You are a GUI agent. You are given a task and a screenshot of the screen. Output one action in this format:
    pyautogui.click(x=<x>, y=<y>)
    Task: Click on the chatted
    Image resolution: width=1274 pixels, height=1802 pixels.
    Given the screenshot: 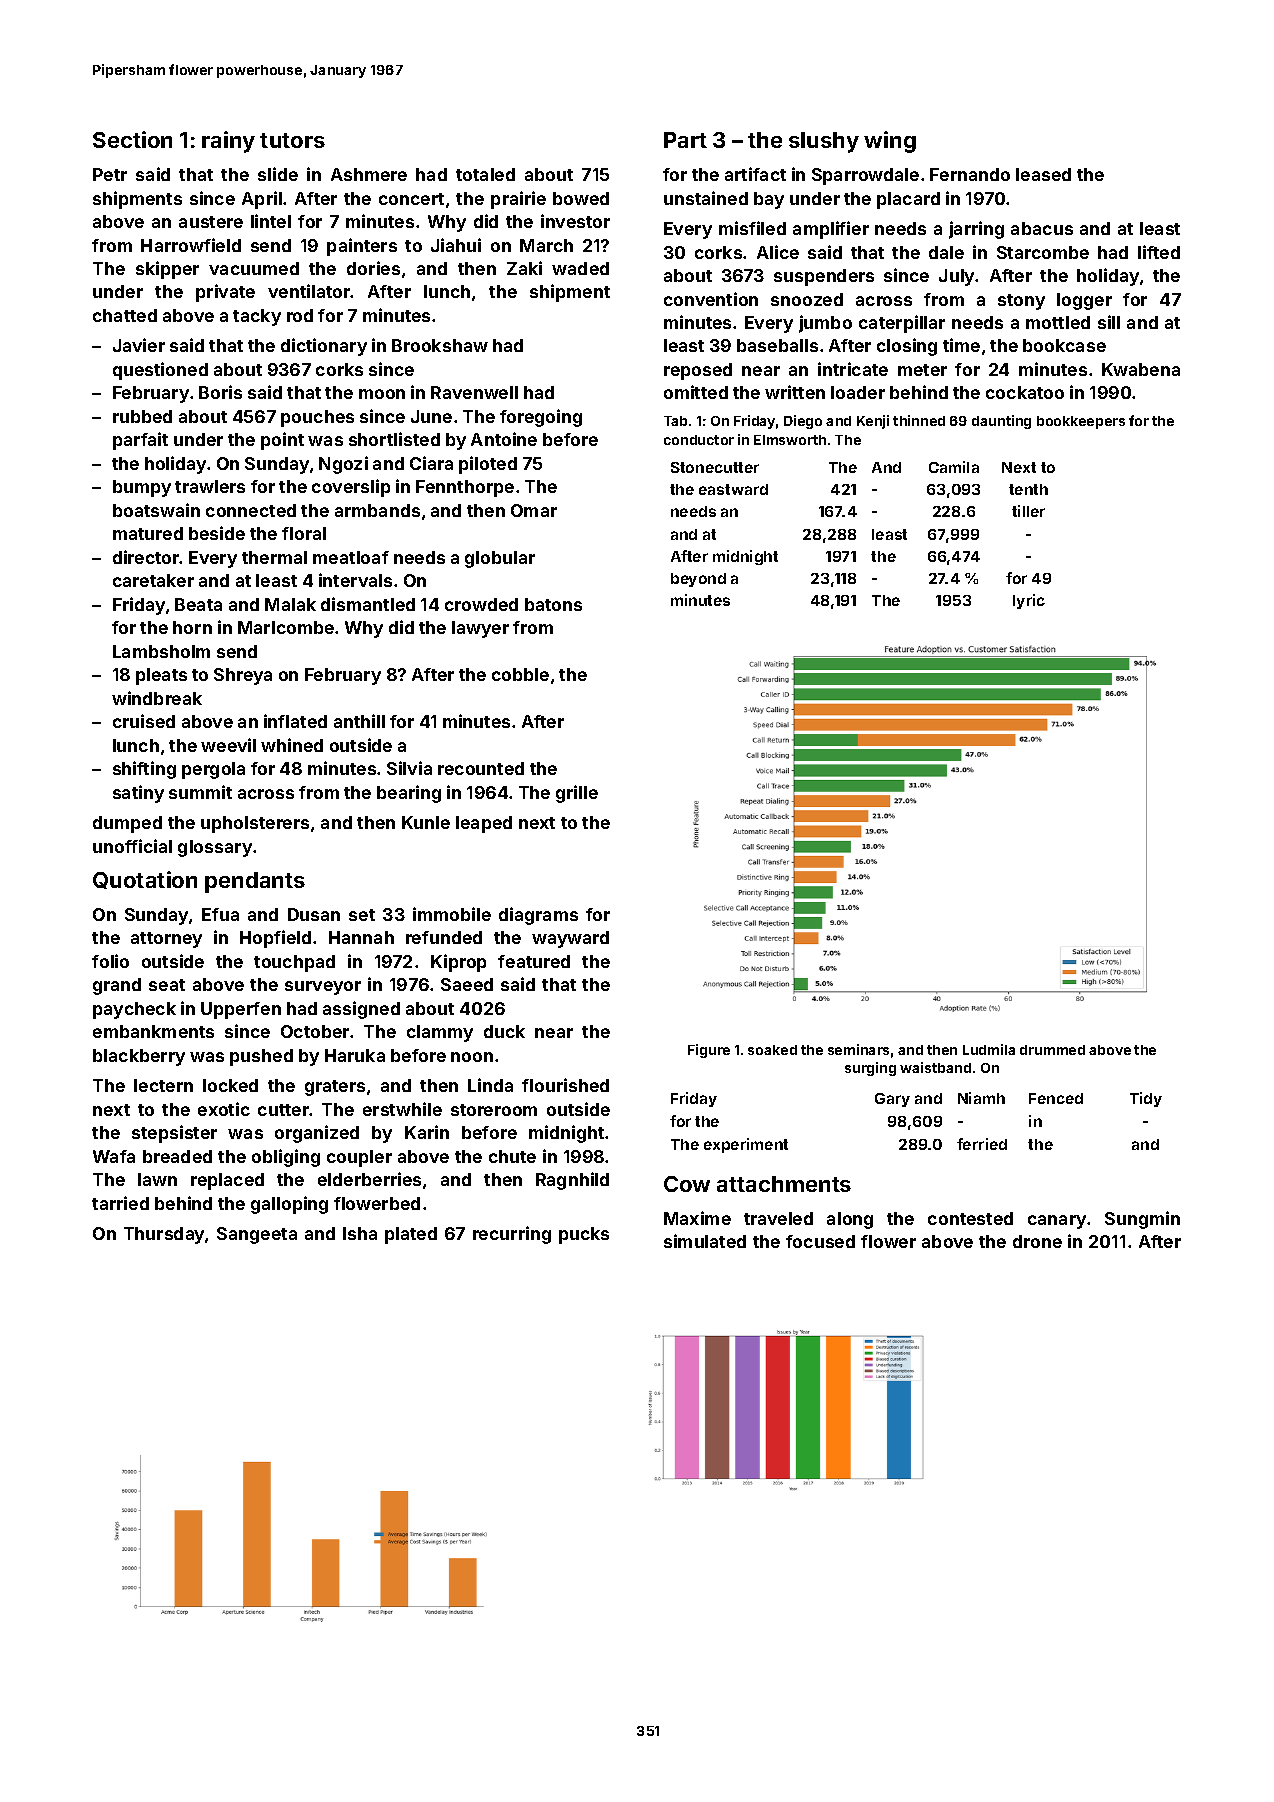 What is the action you would take?
    pyautogui.click(x=125, y=315)
